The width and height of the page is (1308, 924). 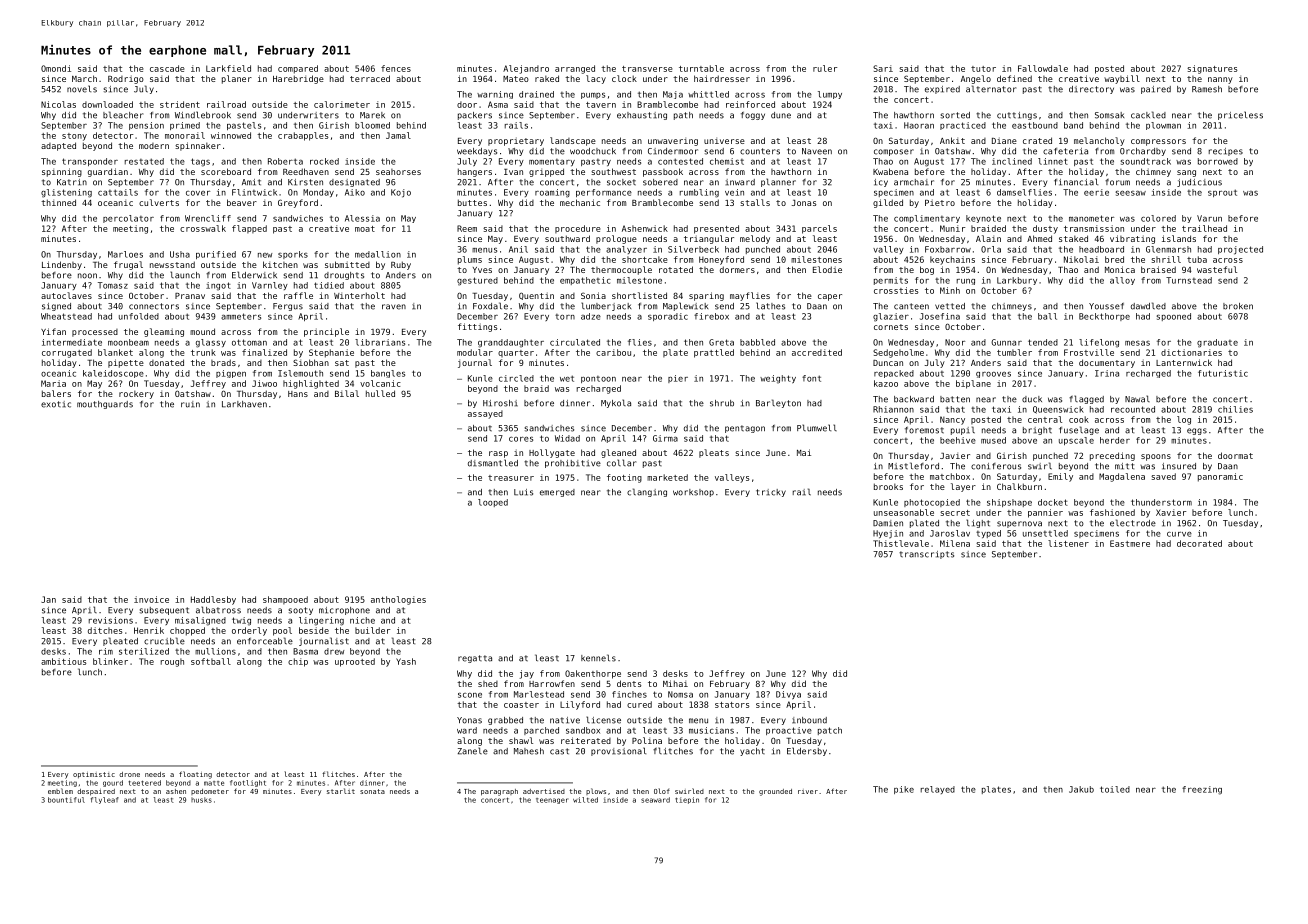 I want to click on Reem, so click(x=467, y=228).
